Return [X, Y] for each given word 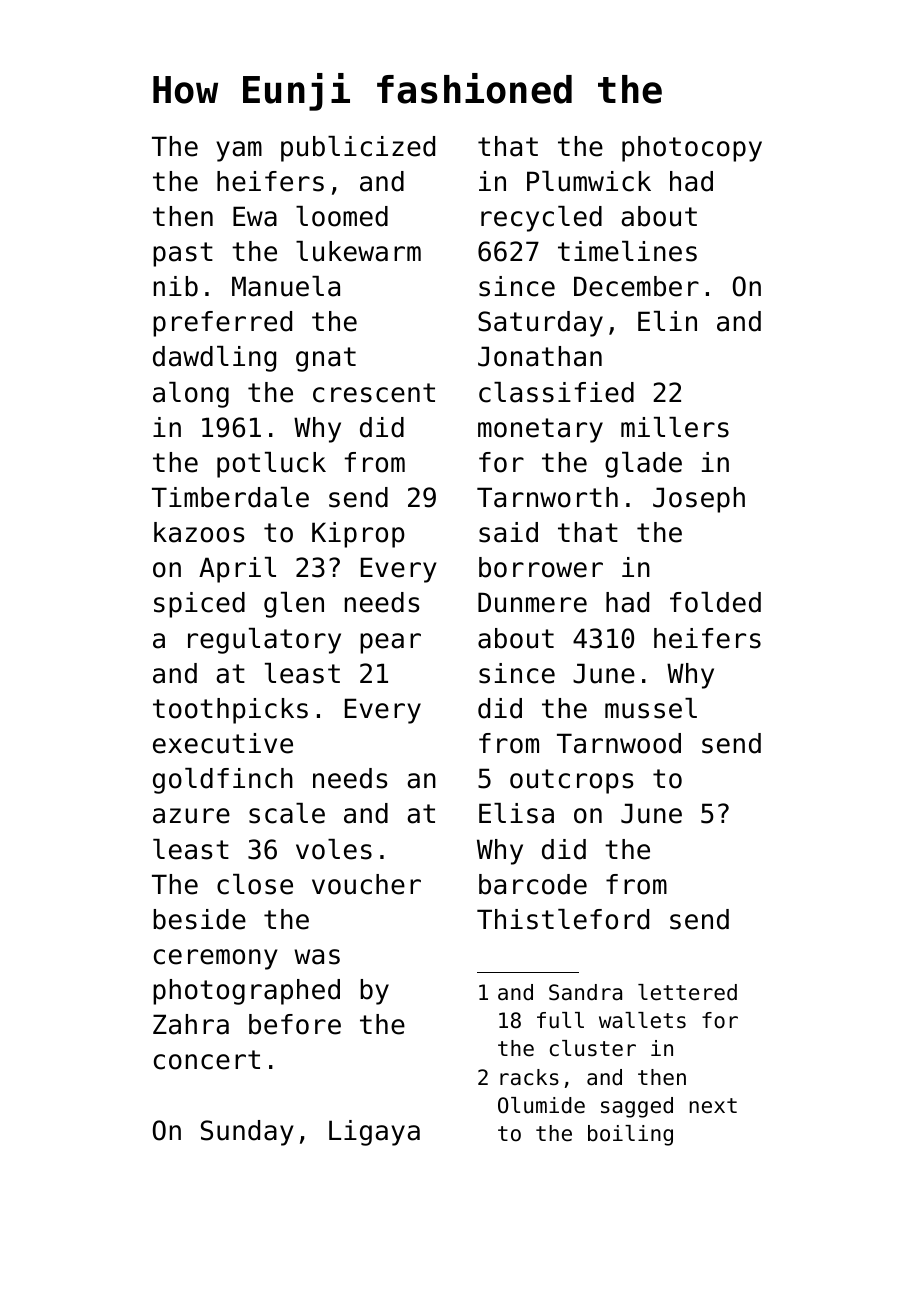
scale [287, 813]
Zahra [191, 1024]
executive [223, 743]
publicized [358, 149]
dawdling [214, 359]
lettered [687, 992]
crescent [374, 393]
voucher [366, 884]
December [636, 286]
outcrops [571, 781]
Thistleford [563, 919]
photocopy [692, 149]
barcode [533, 884]
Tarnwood [619, 743]
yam [239, 151]
